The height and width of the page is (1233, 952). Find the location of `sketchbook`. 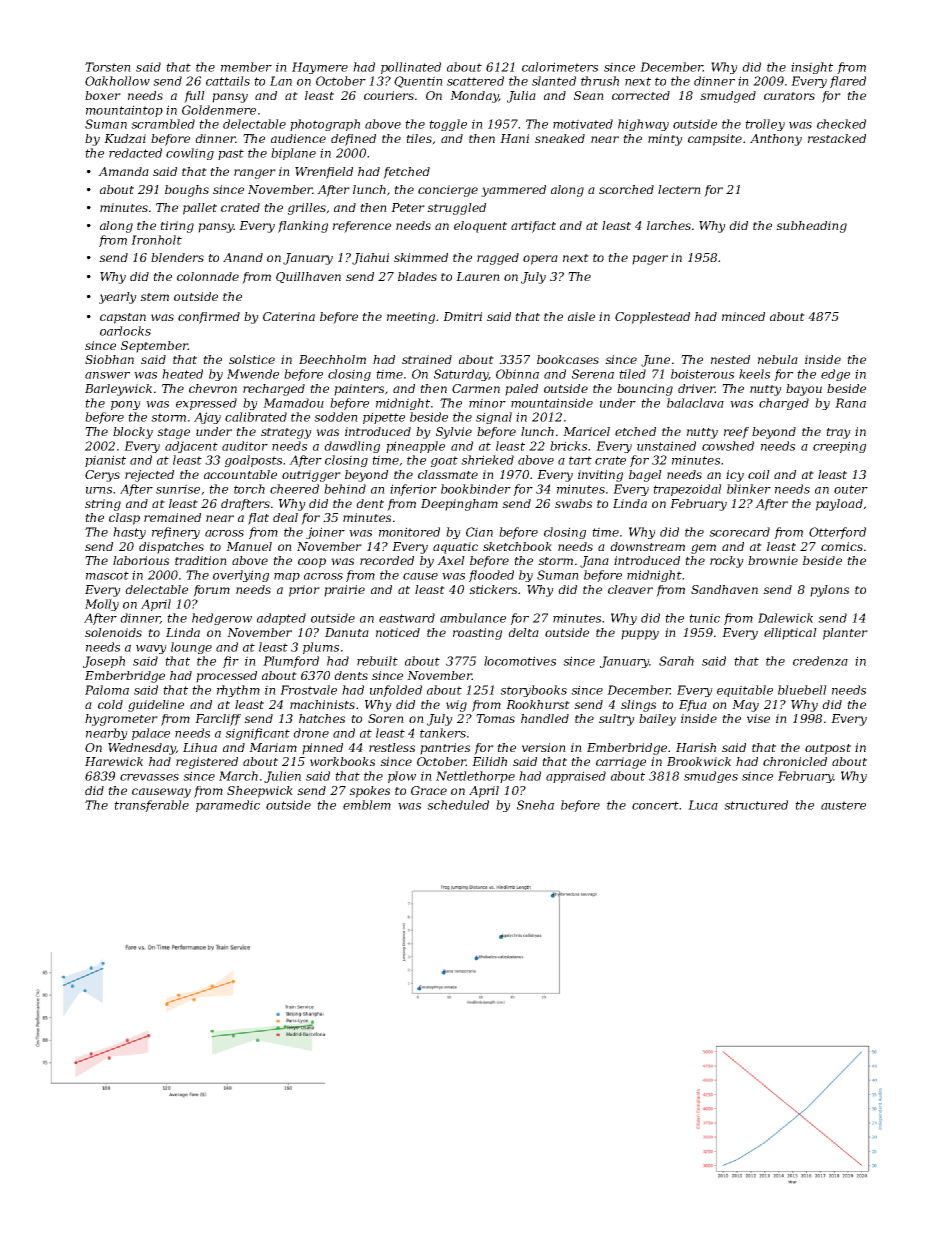

sketchbook is located at coordinates (517, 546).
